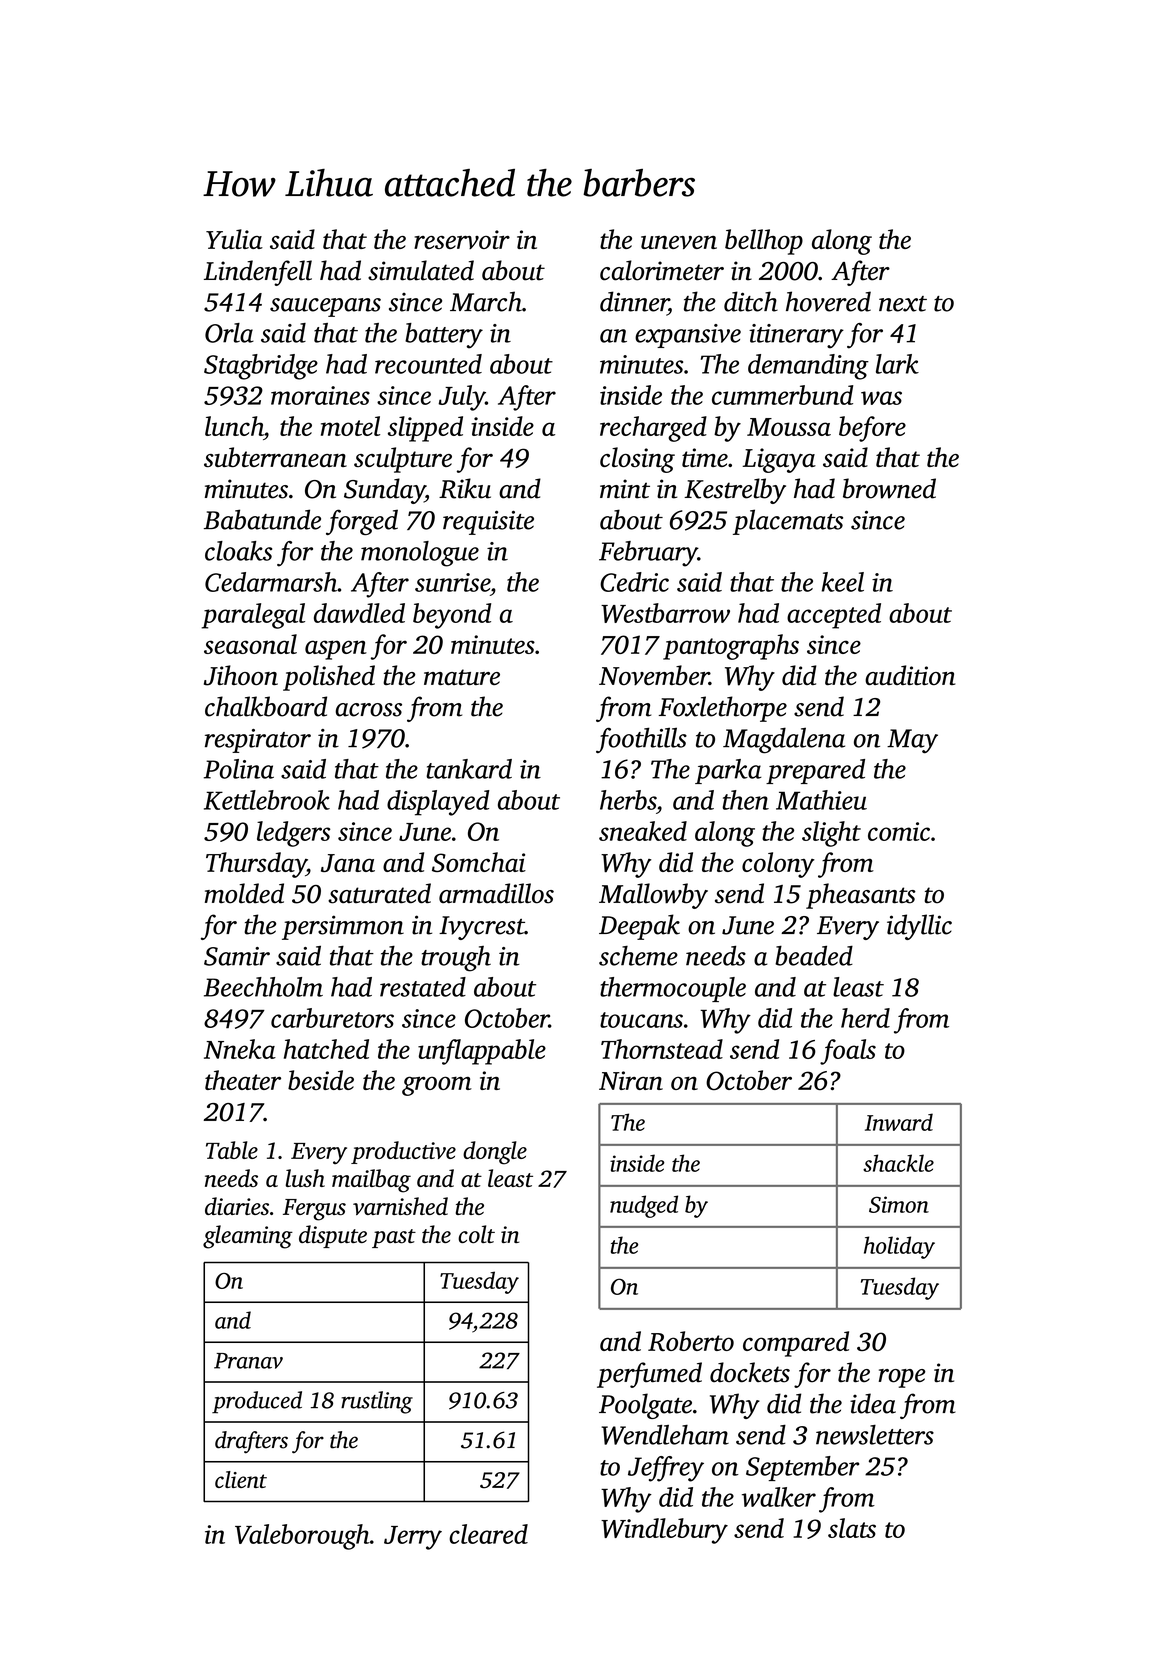 The image size is (1165, 1654). Describe the element at coordinates (350, 426) in the screenshot. I see `motel` at that location.
